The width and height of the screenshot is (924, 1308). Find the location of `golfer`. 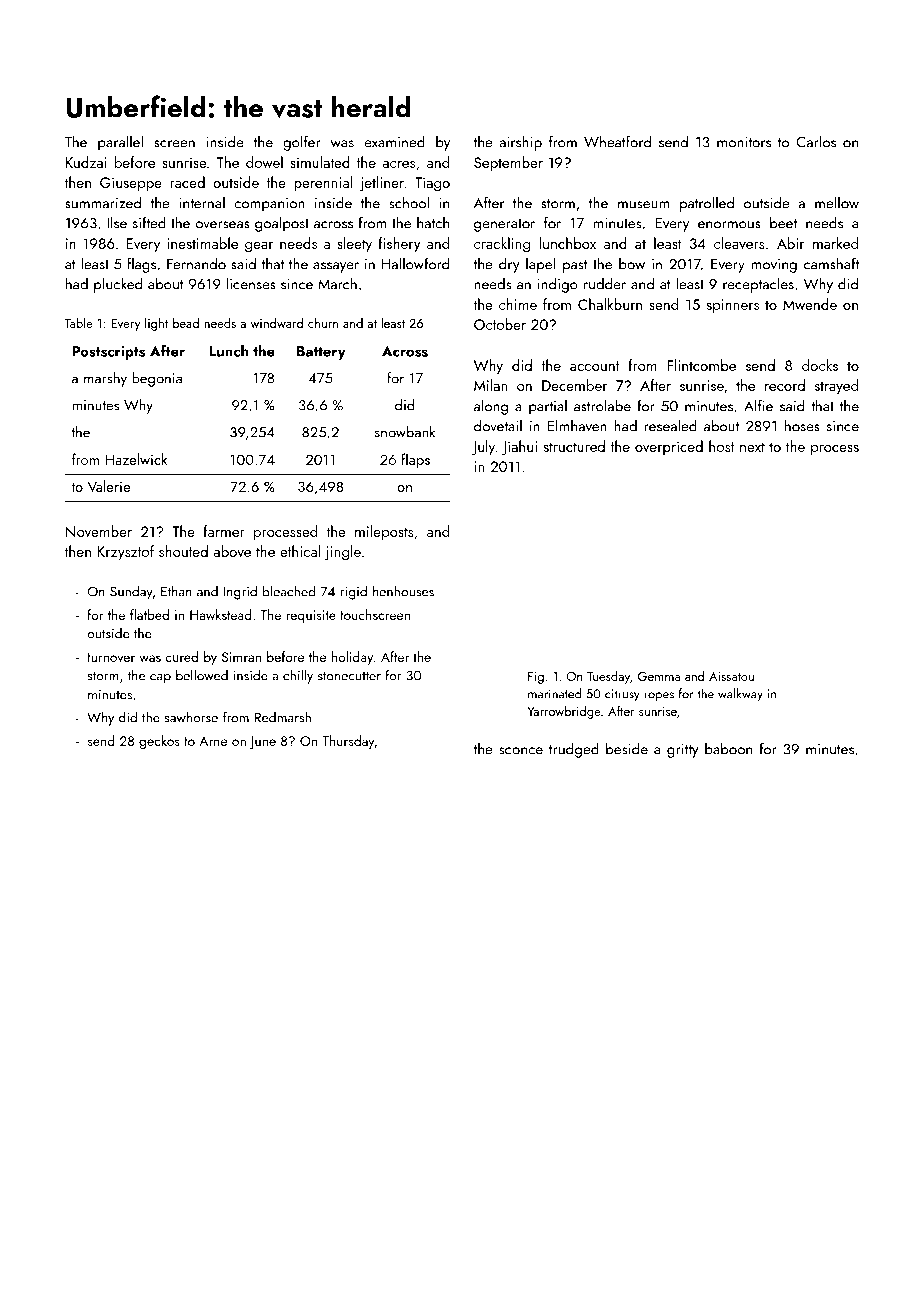

golfer is located at coordinates (302, 143).
